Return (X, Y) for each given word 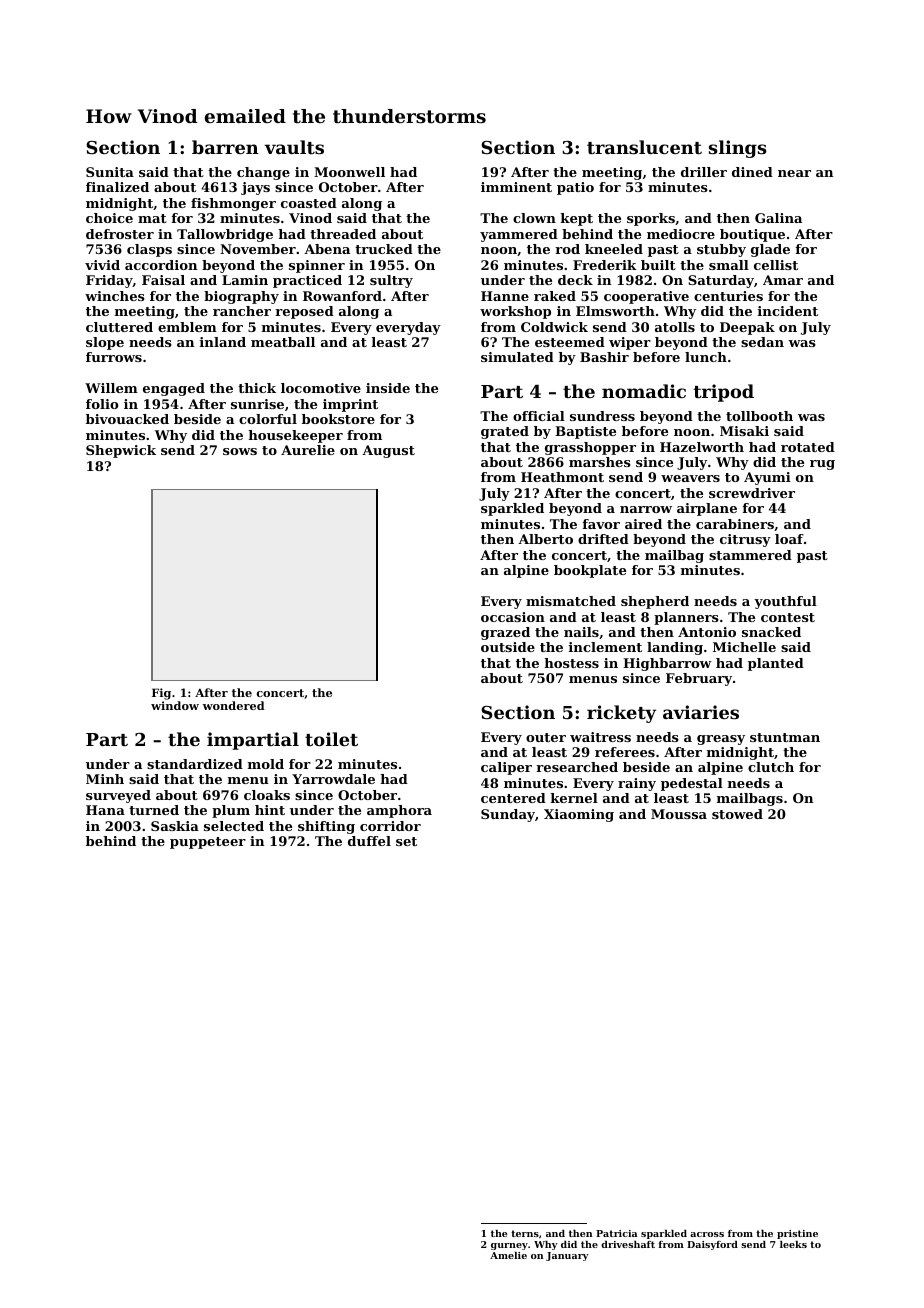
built (658, 265)
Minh (105, 779)
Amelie (508, 1255)
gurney (509, 1246)
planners (686, 618)
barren (225, 147)
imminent (516, 187)
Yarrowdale (333, 779)
